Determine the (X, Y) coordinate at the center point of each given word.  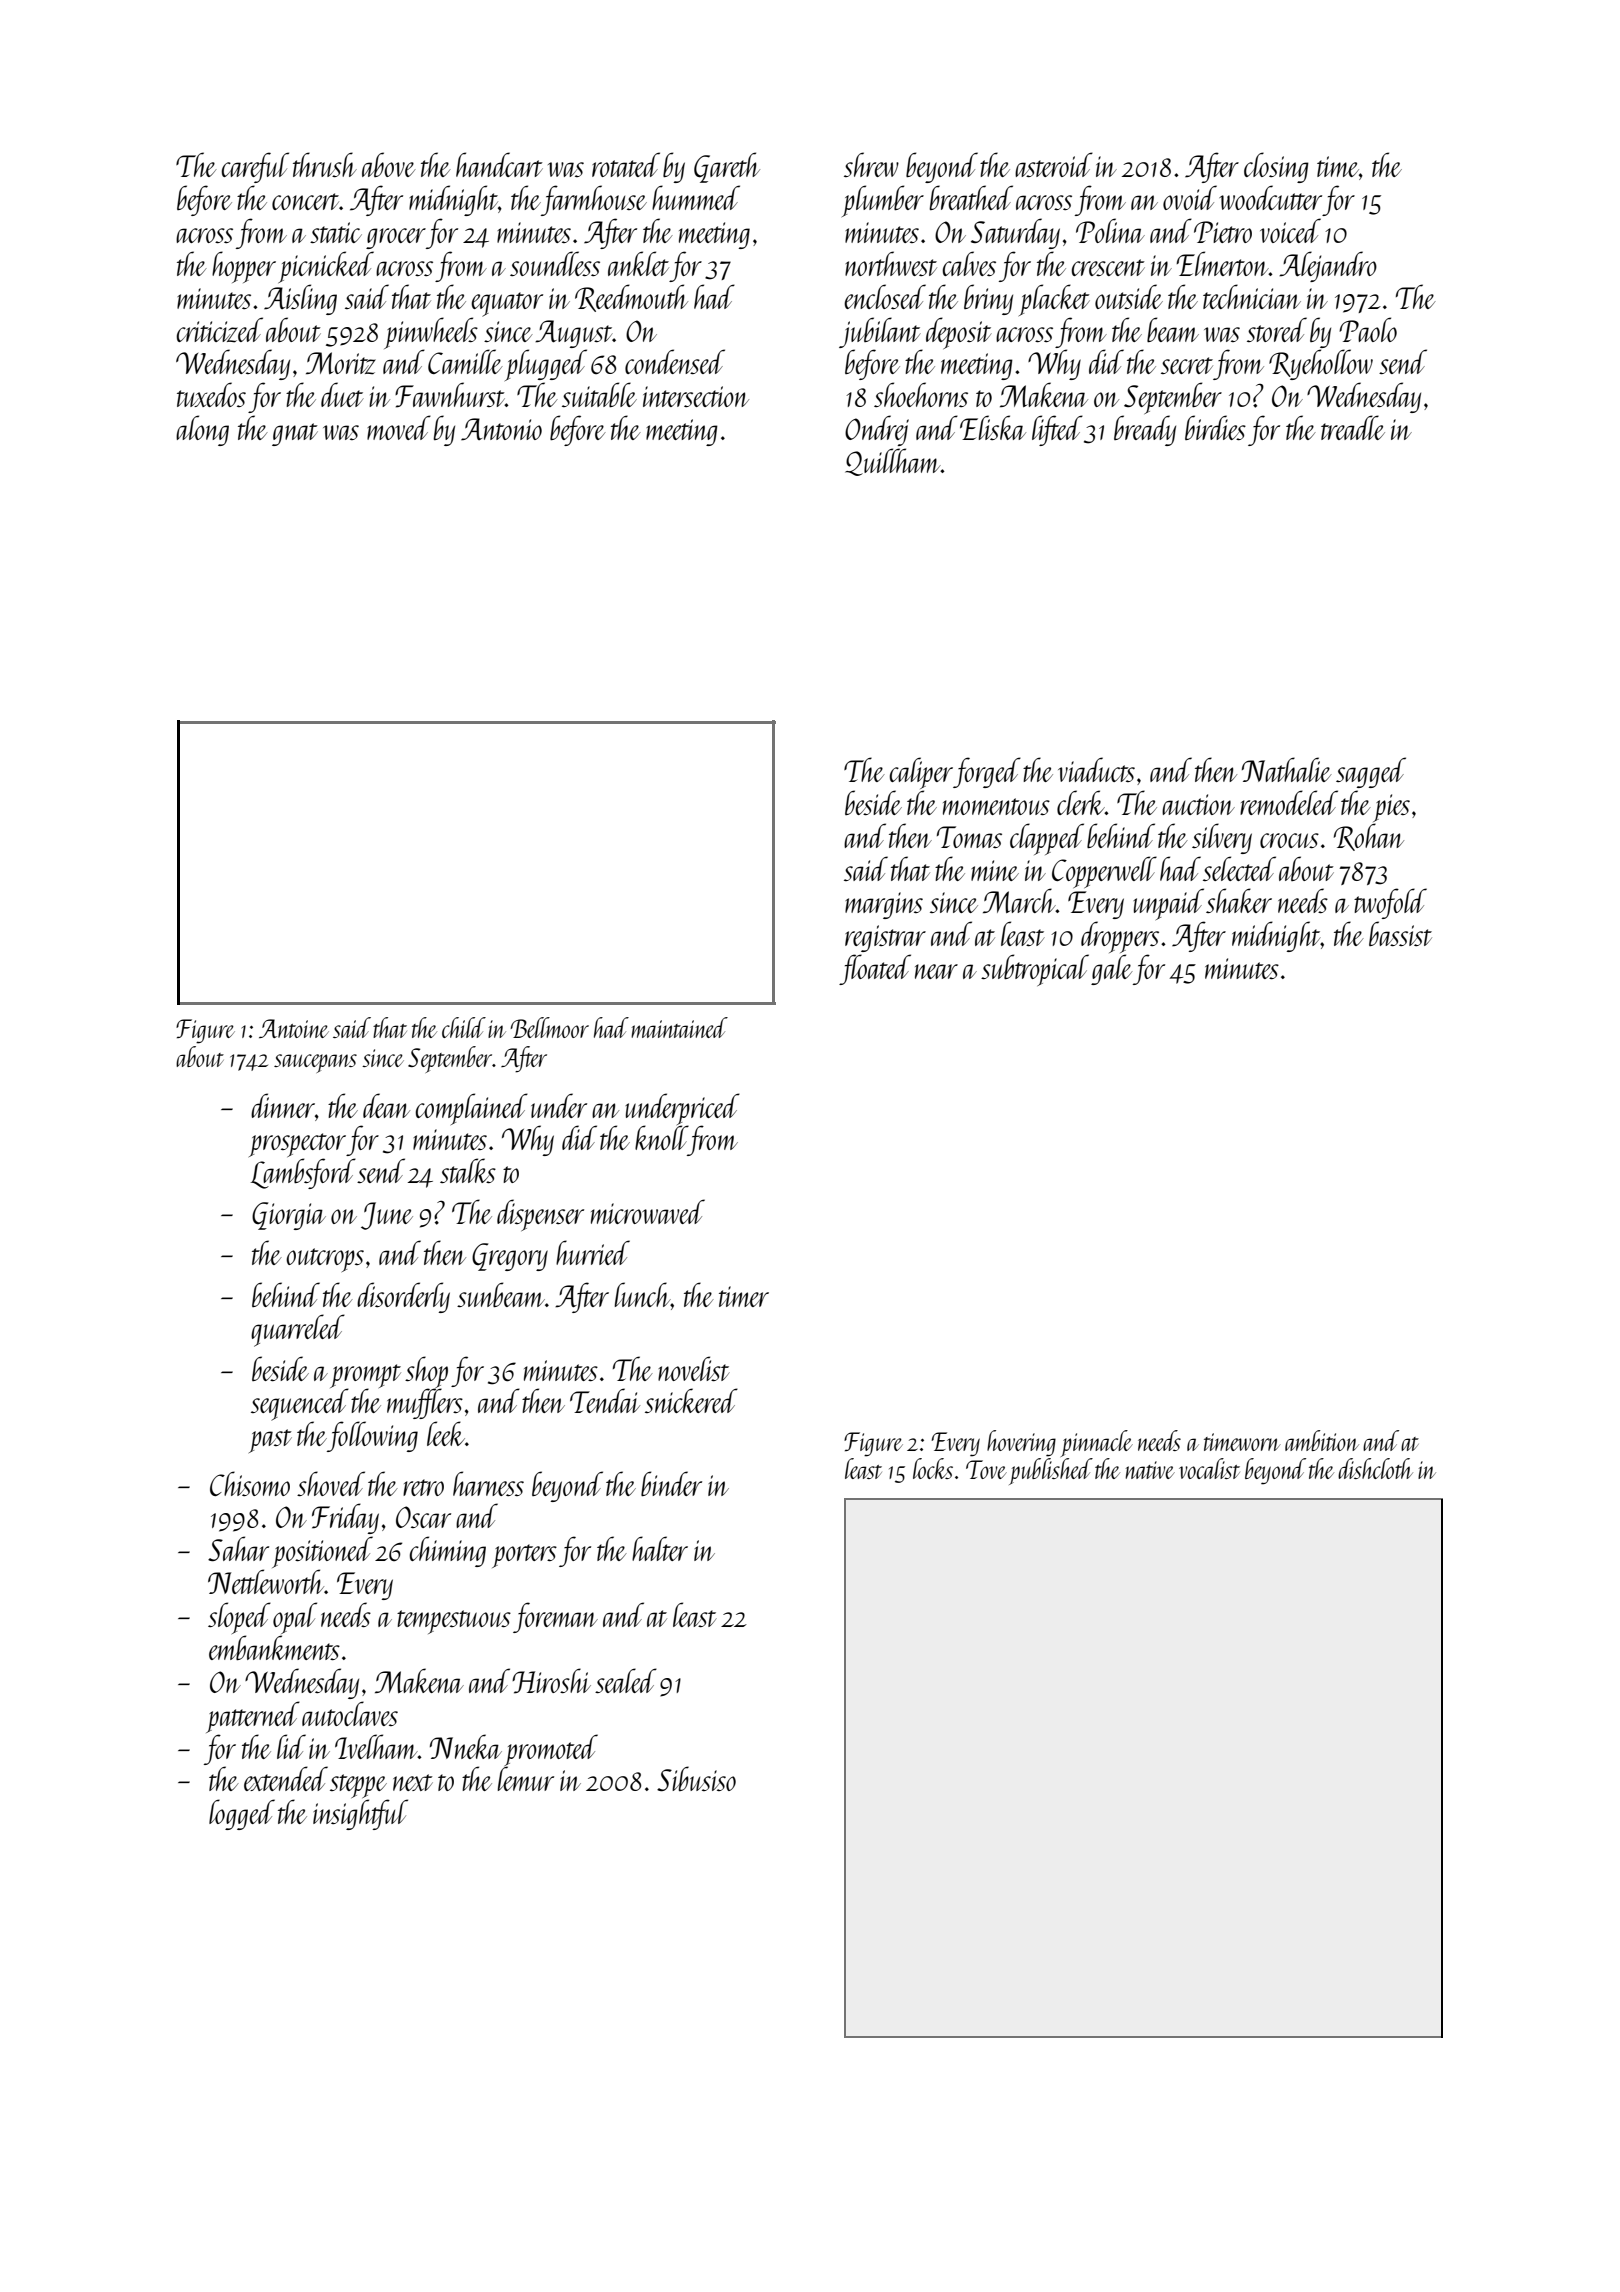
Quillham (893, 462)
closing (1276, 167)
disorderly (403, 1297)
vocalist (1209, 1468)
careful (255, 167)
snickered (691, 1400)
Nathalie (1287, 769)
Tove (986, 1469)
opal (295, 1618)
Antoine (294, 1028)
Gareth (727, 167)
